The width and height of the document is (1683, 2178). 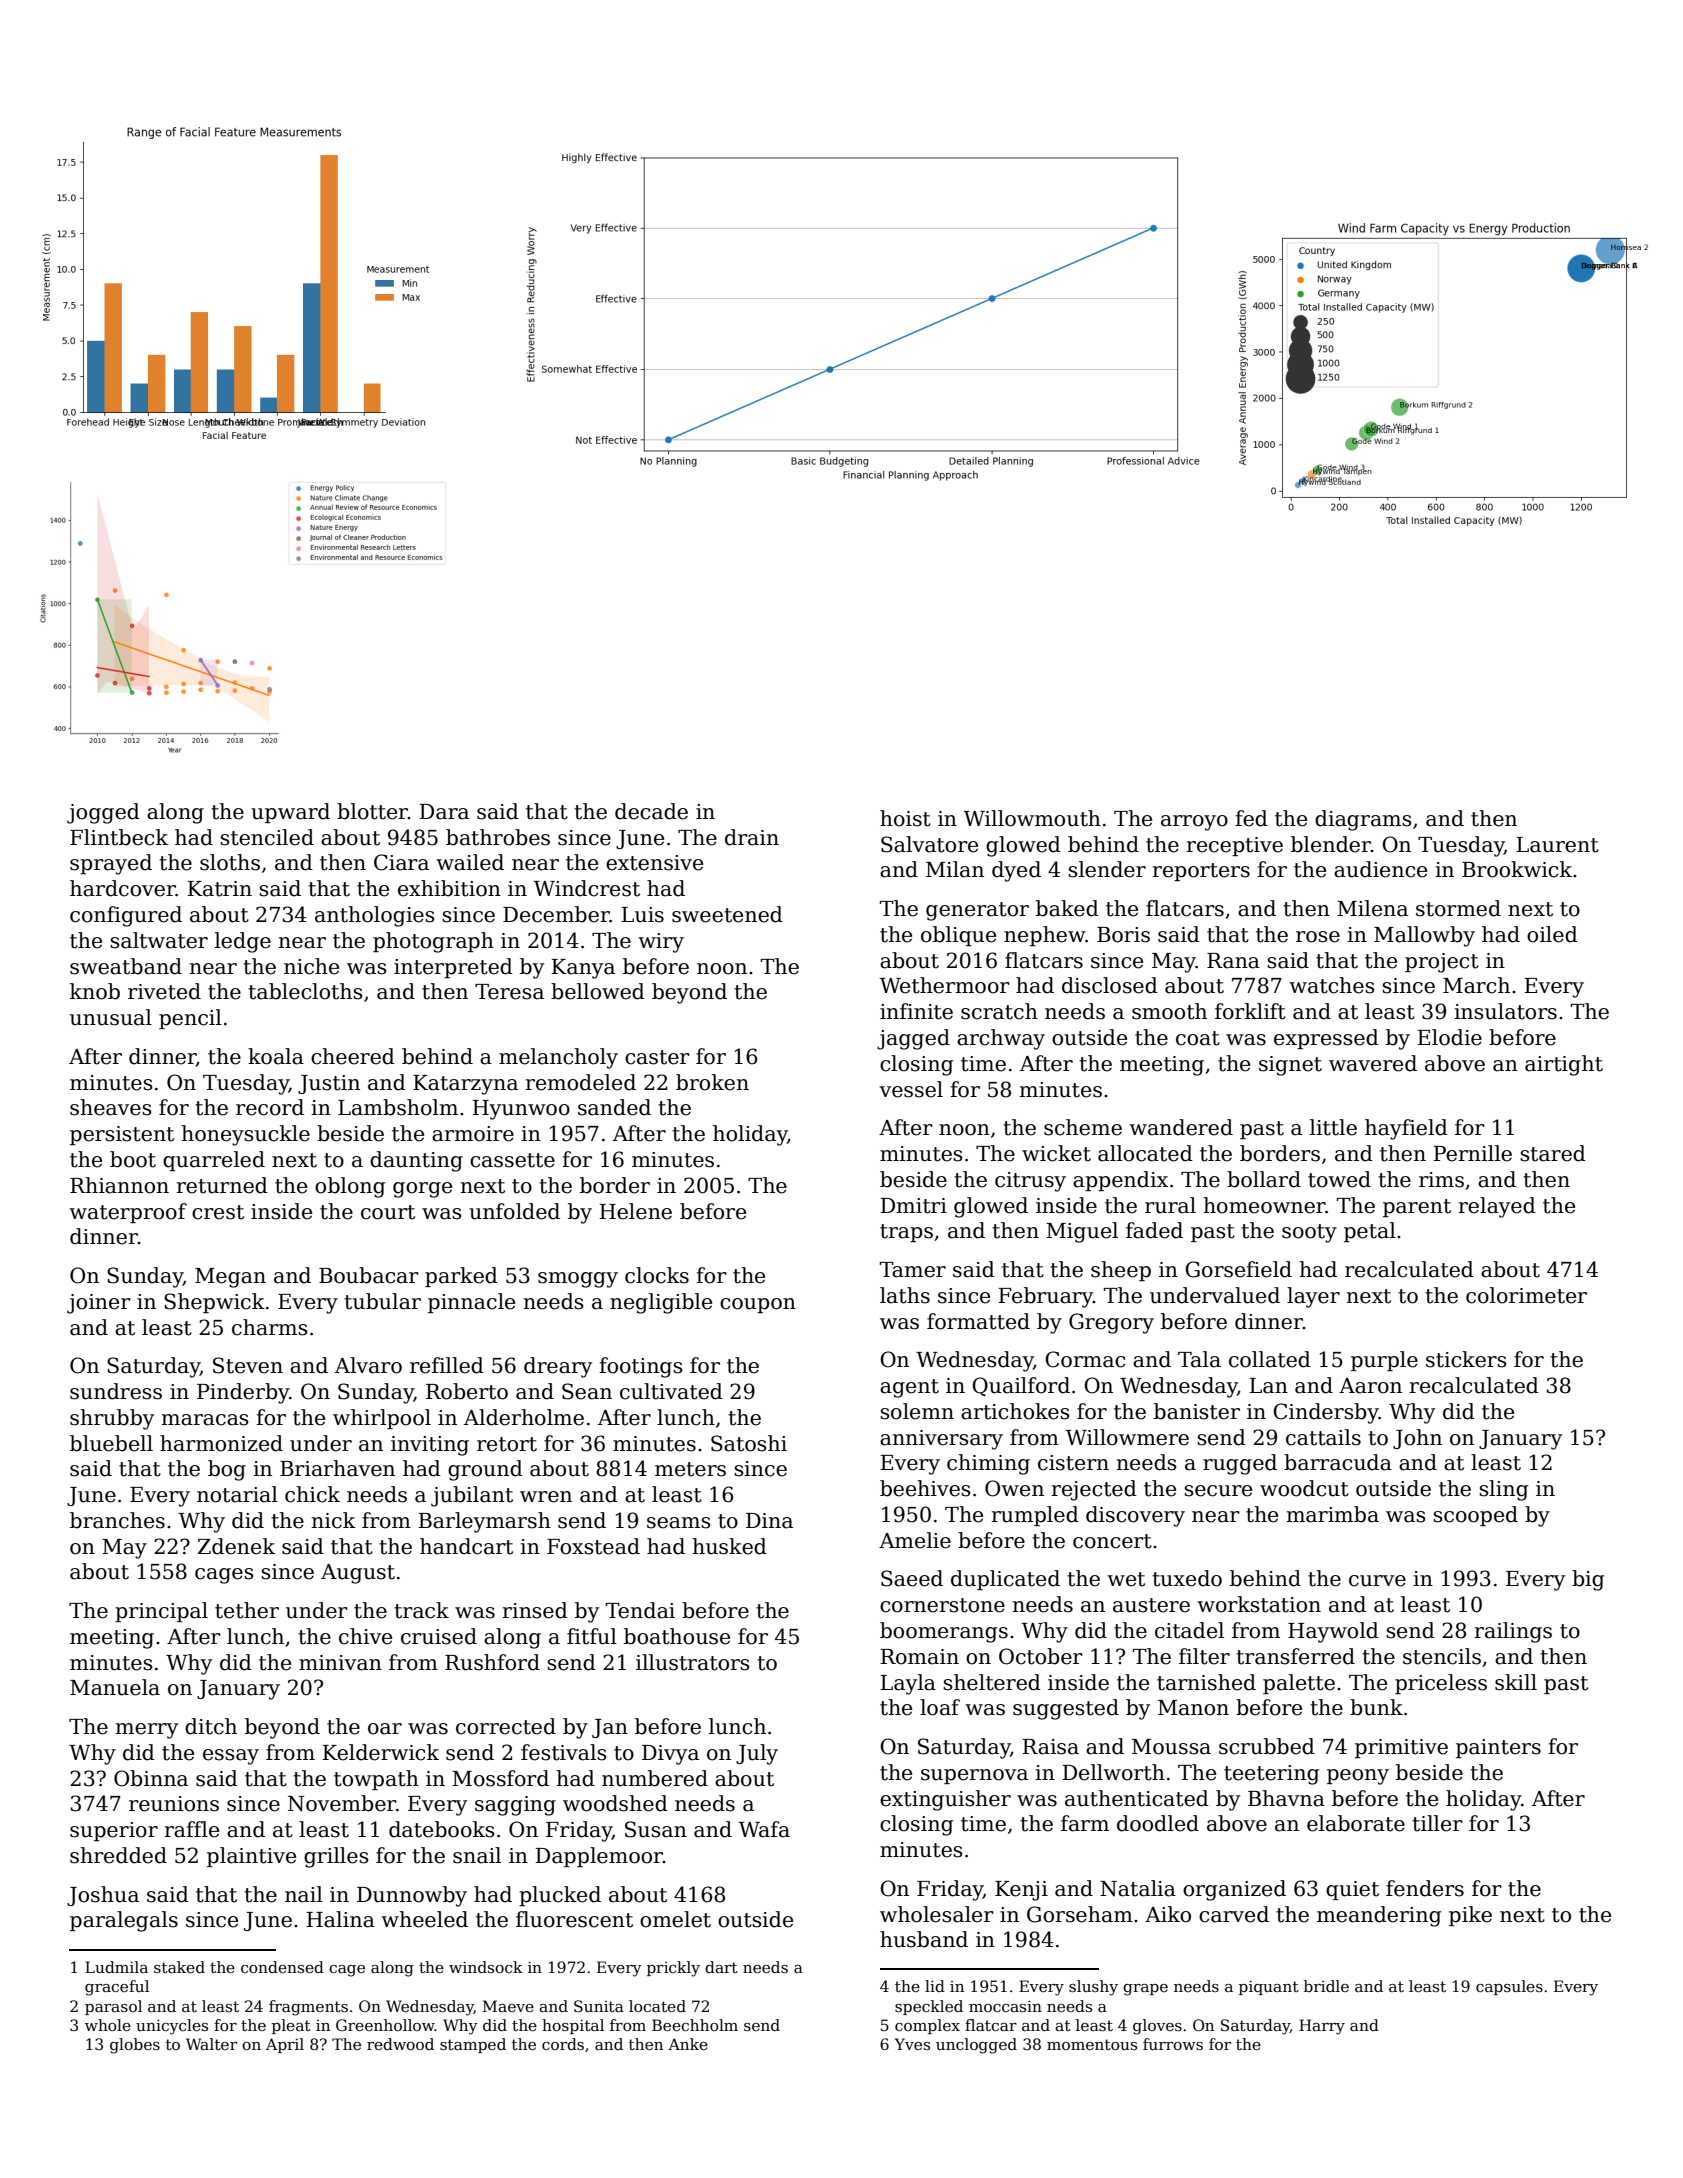 What do you see at coordinates (1437, 1823) in the document?
I see `tiller` at bounding box center [1437, 1823].
